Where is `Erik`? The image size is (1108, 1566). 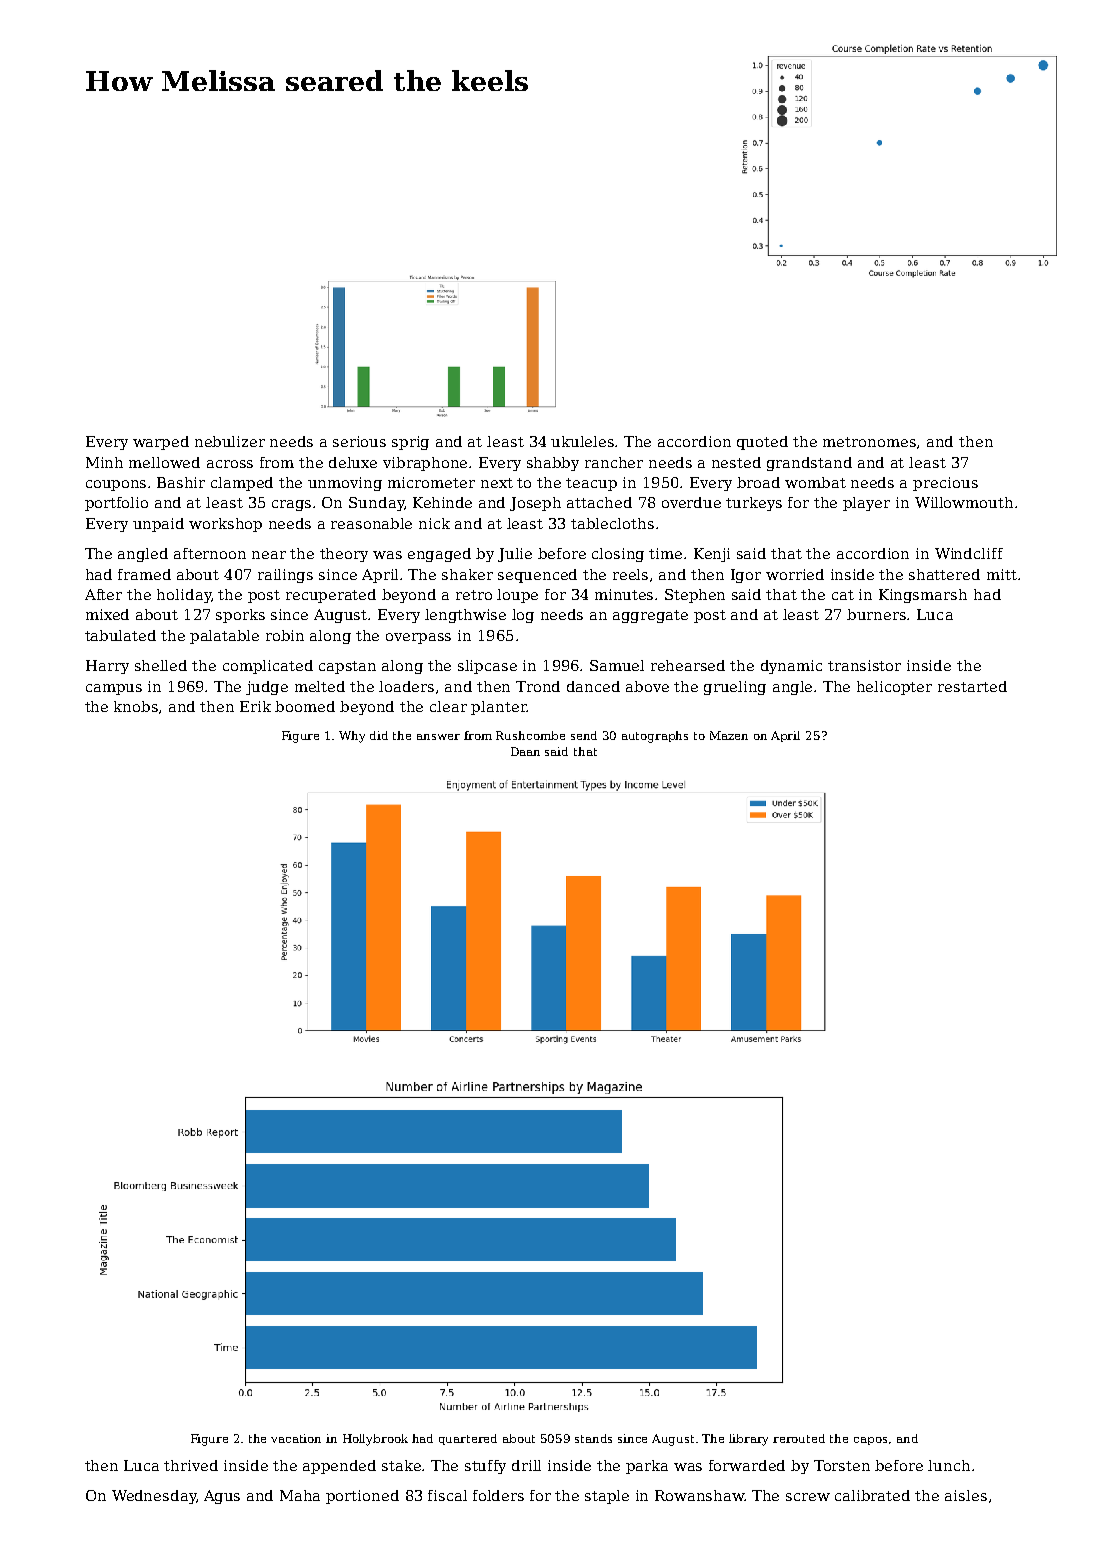 Erik is located at coordinates (255, 706).
